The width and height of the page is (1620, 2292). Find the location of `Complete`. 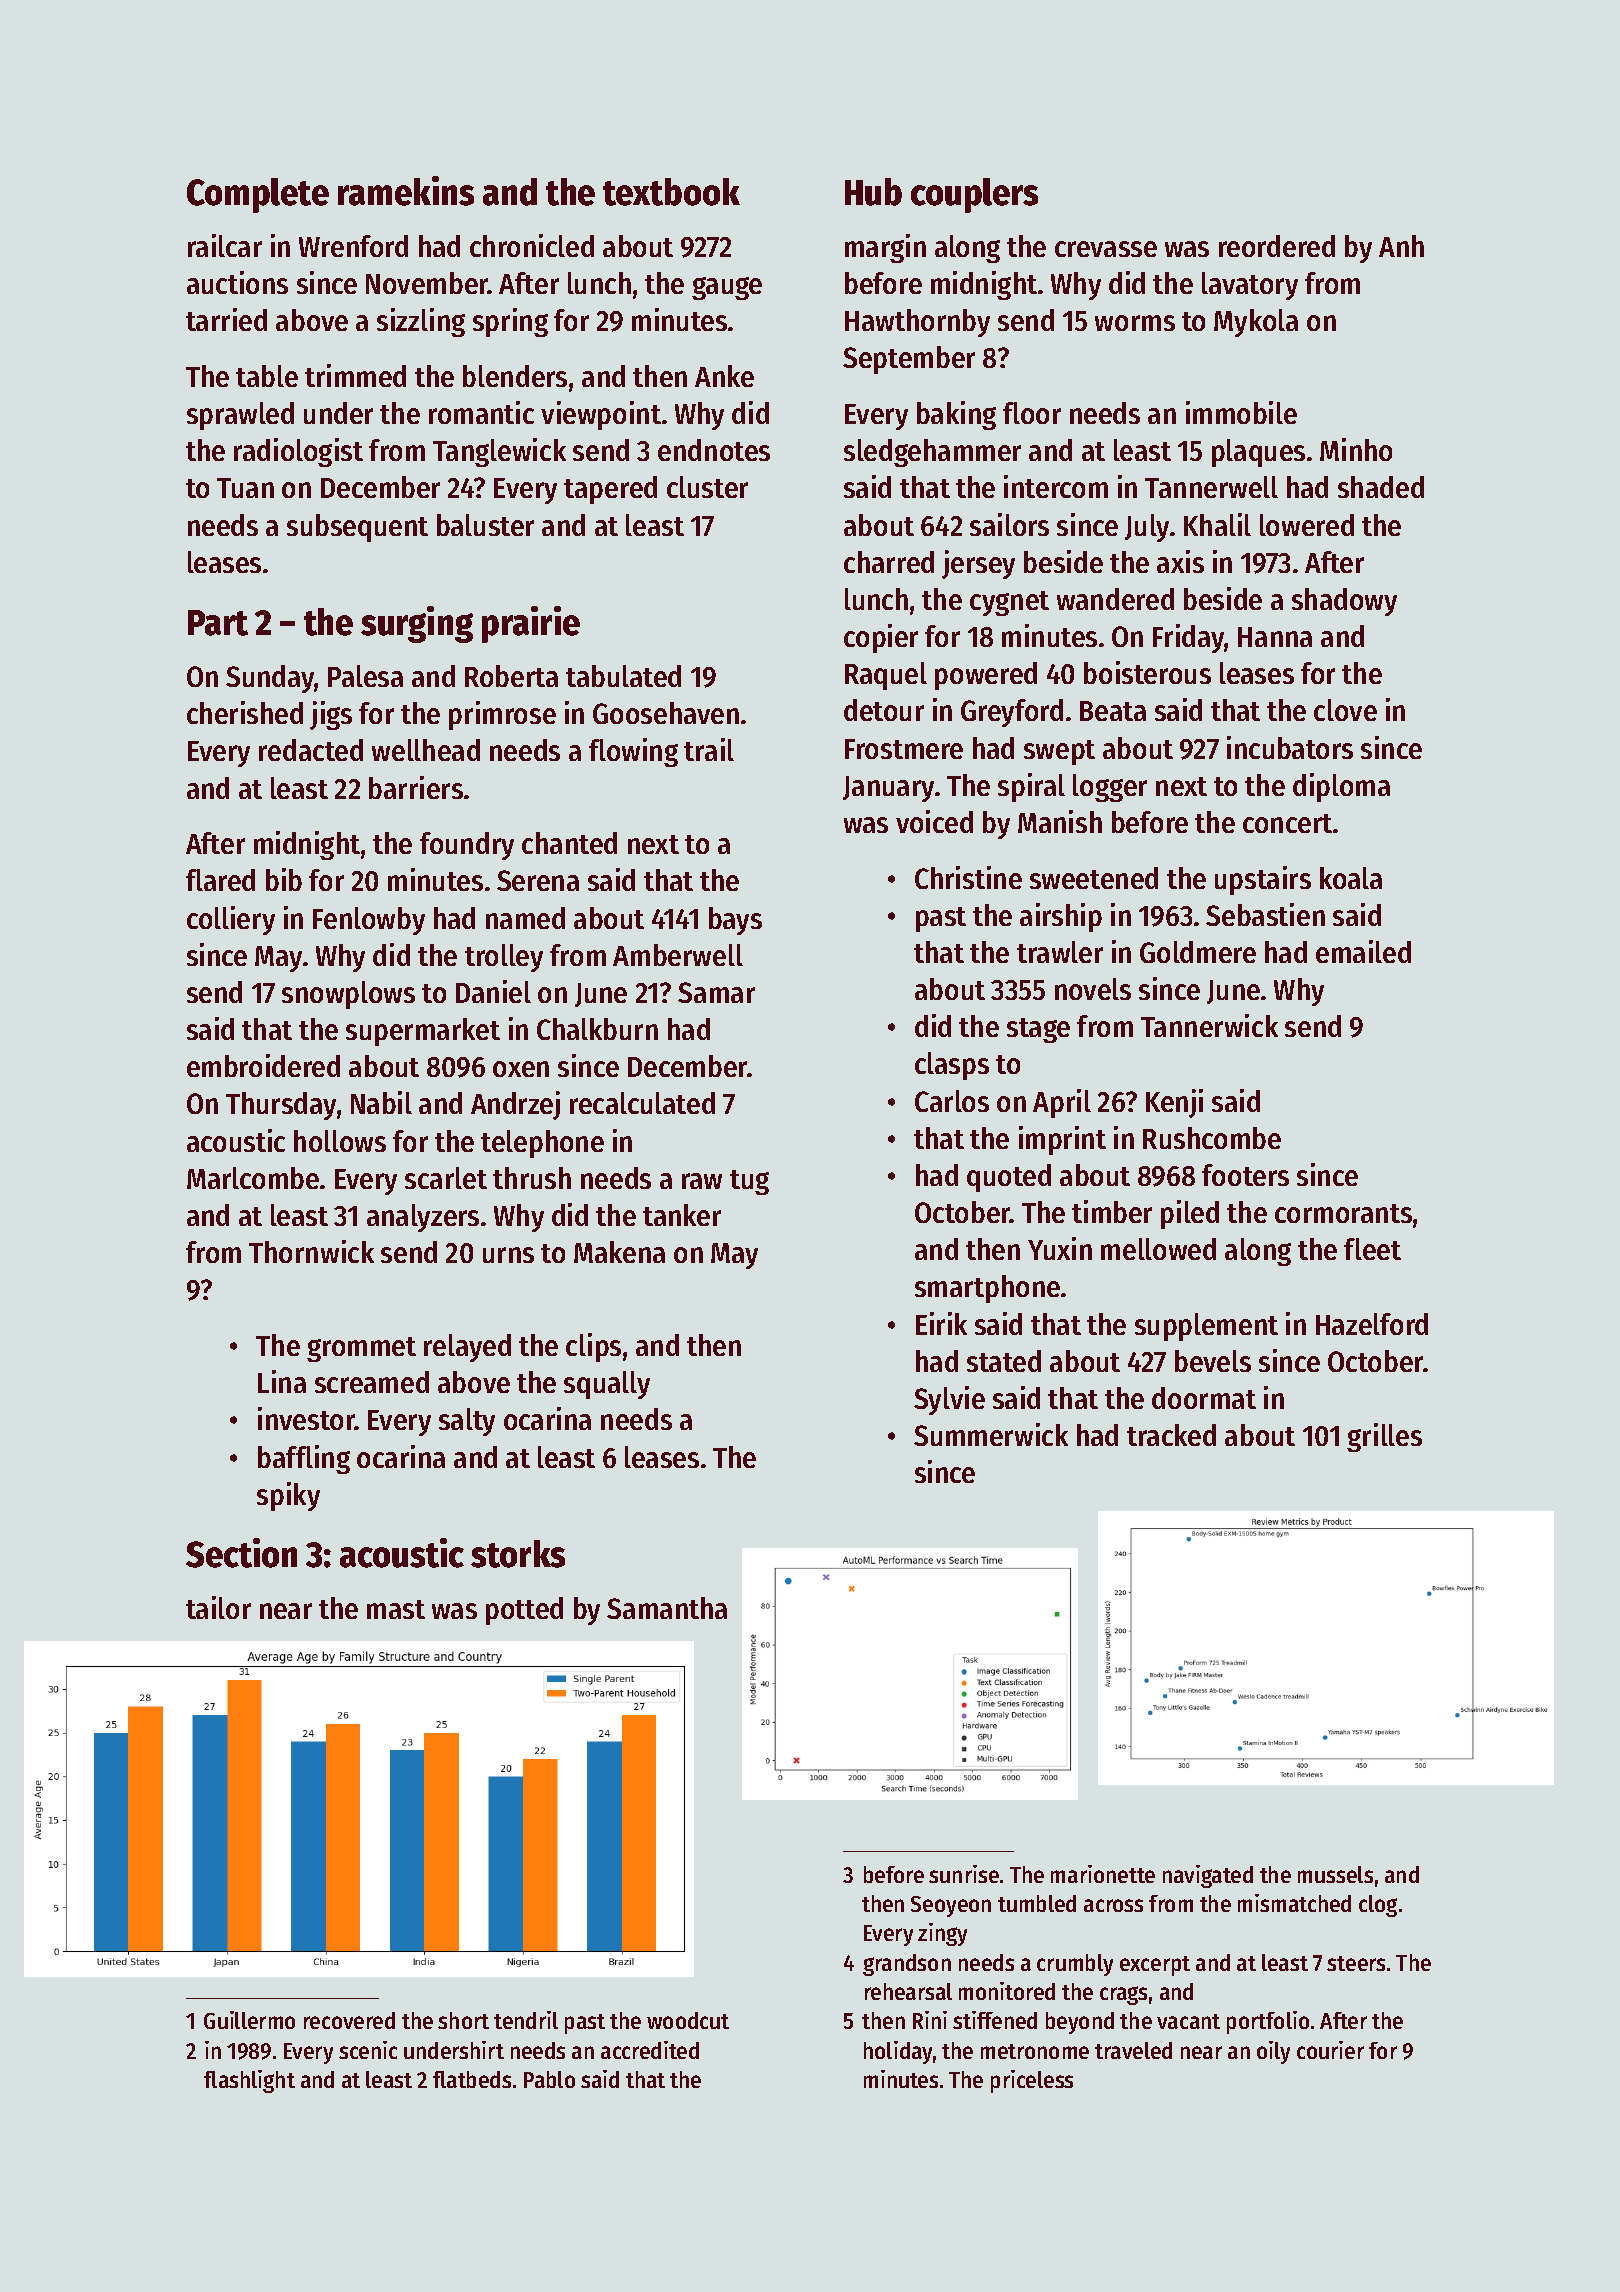

Complete is located at coordinates (258, 195).
